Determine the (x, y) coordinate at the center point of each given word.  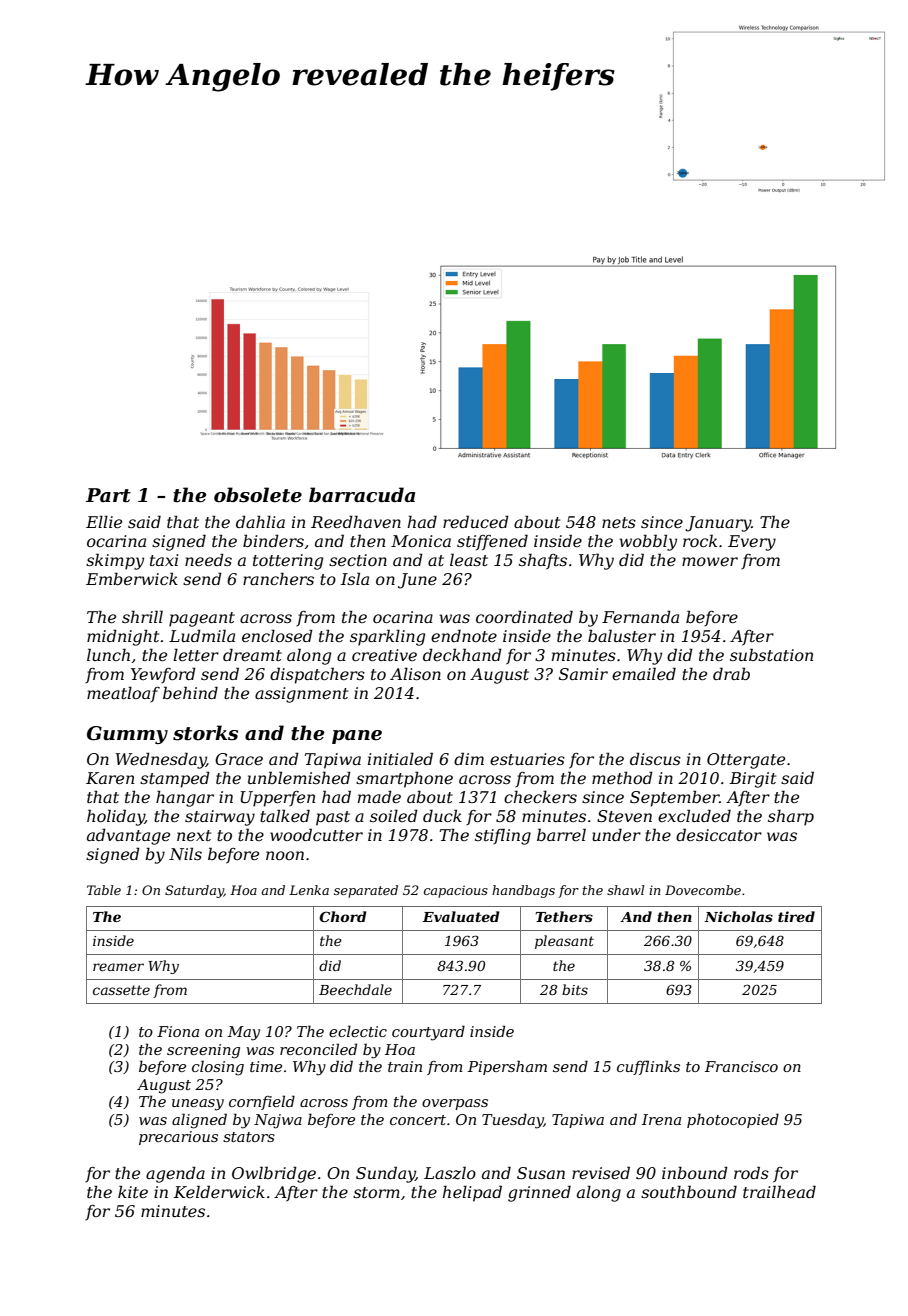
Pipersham (507, 1067)
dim (469, 758)
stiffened (492, 542)
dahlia (260, 521)
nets (619, 522)
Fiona (178, 1031)
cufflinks (648, 1067)
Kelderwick (219, 1191)
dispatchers (317, 675)
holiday (116, 817)
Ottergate (746, 761)
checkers (540, 796)
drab (731, 673)
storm (376, 1192)
